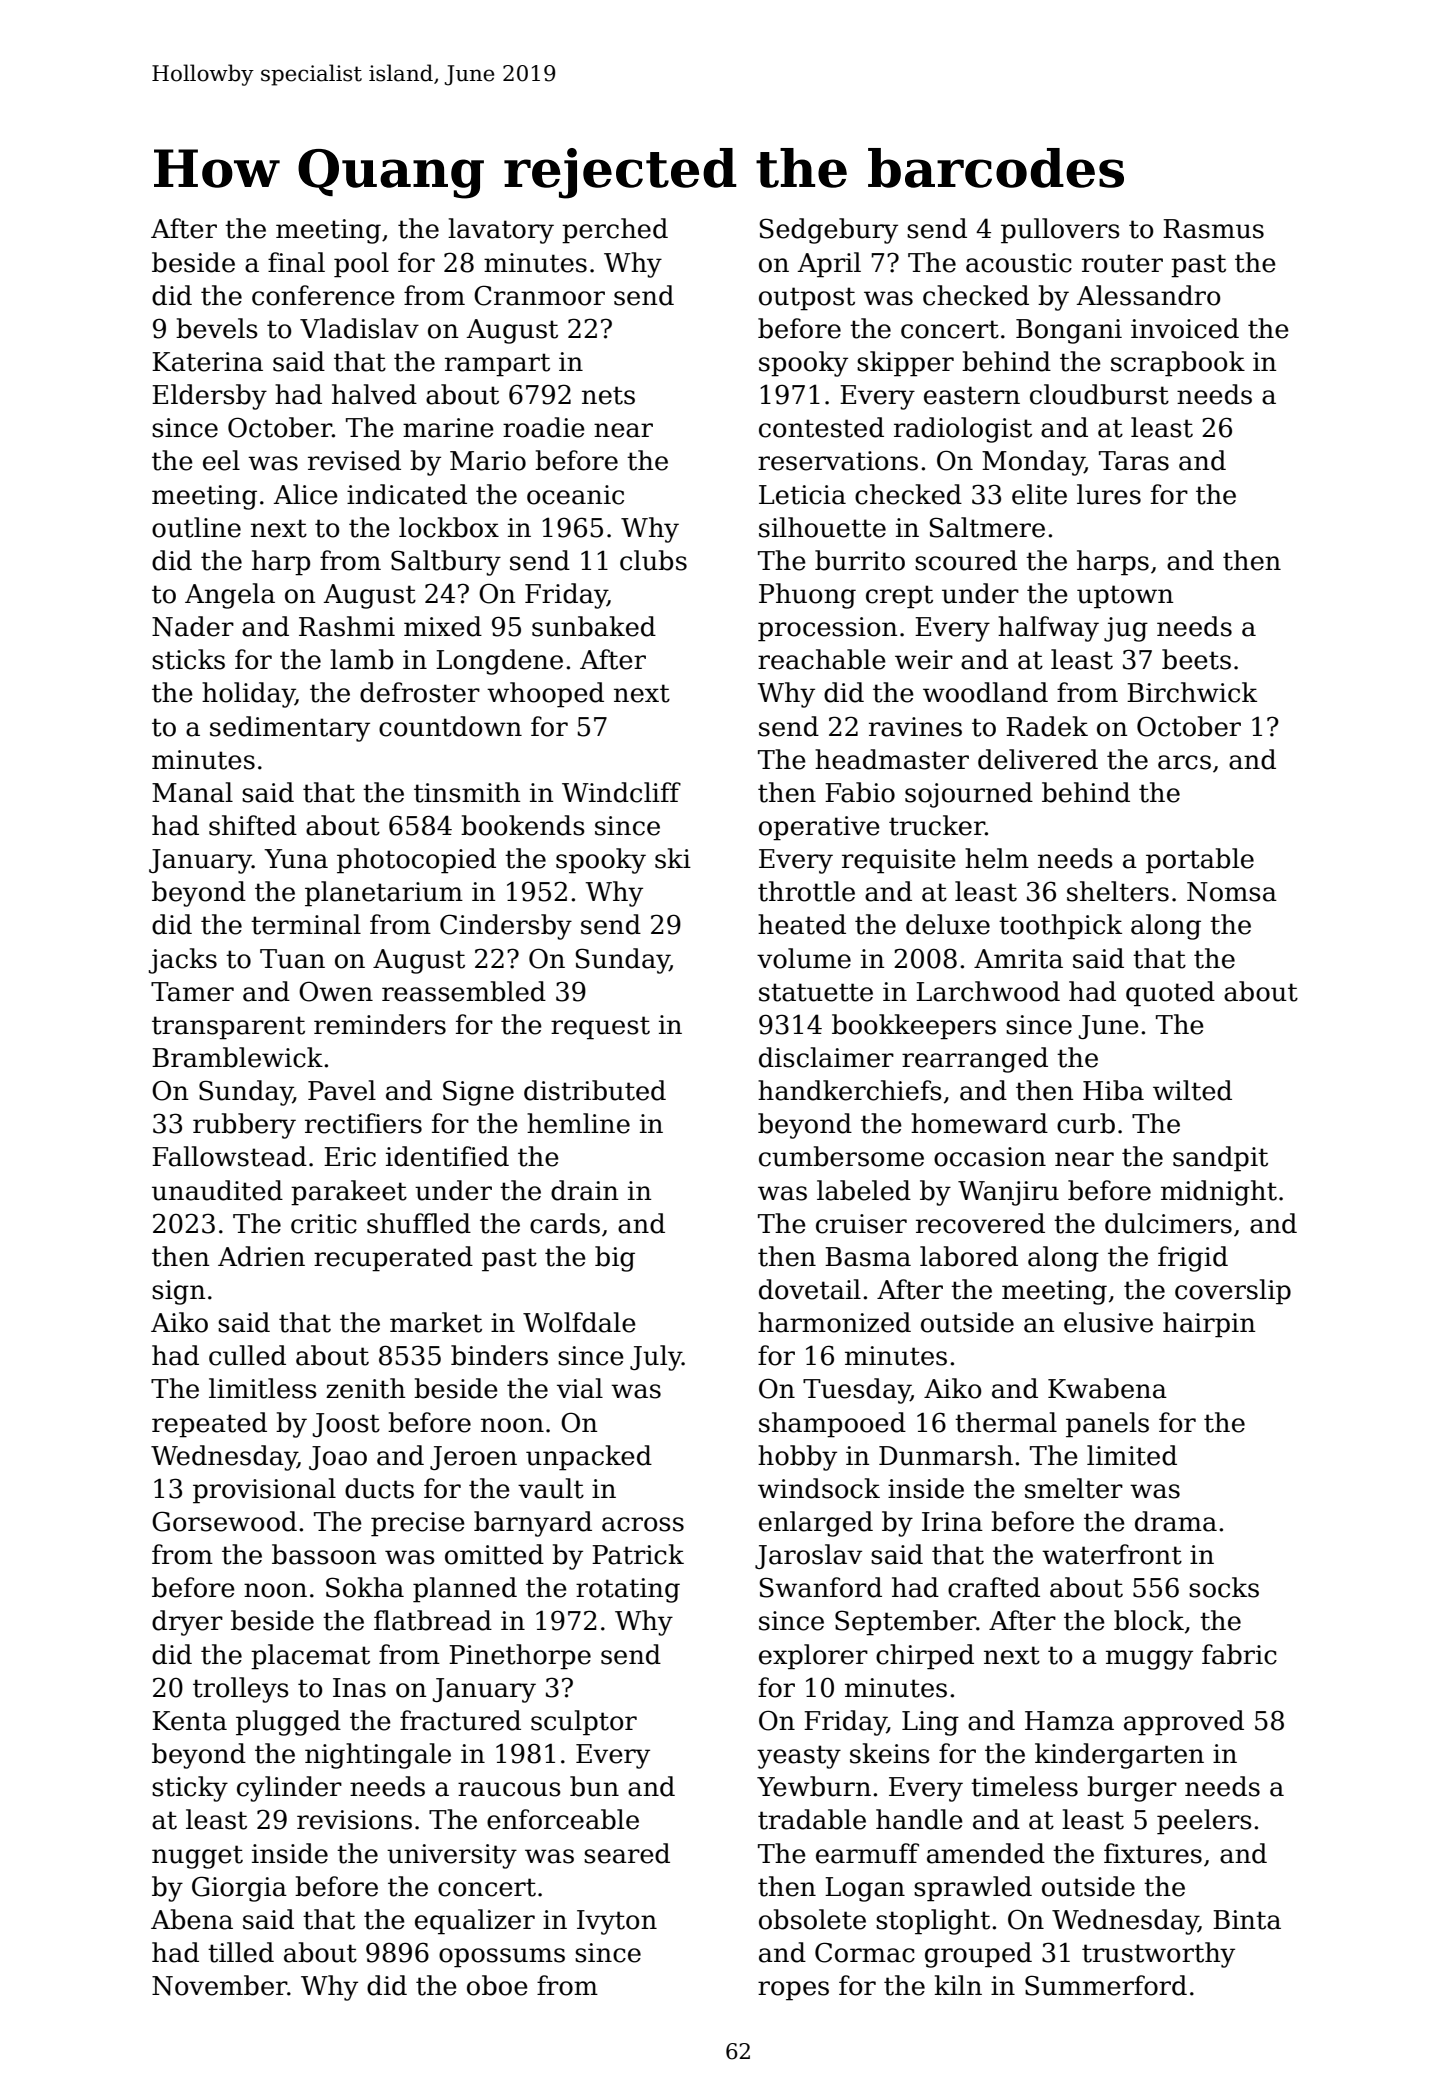  I want to click on wilted, so click(1192, 1090).
